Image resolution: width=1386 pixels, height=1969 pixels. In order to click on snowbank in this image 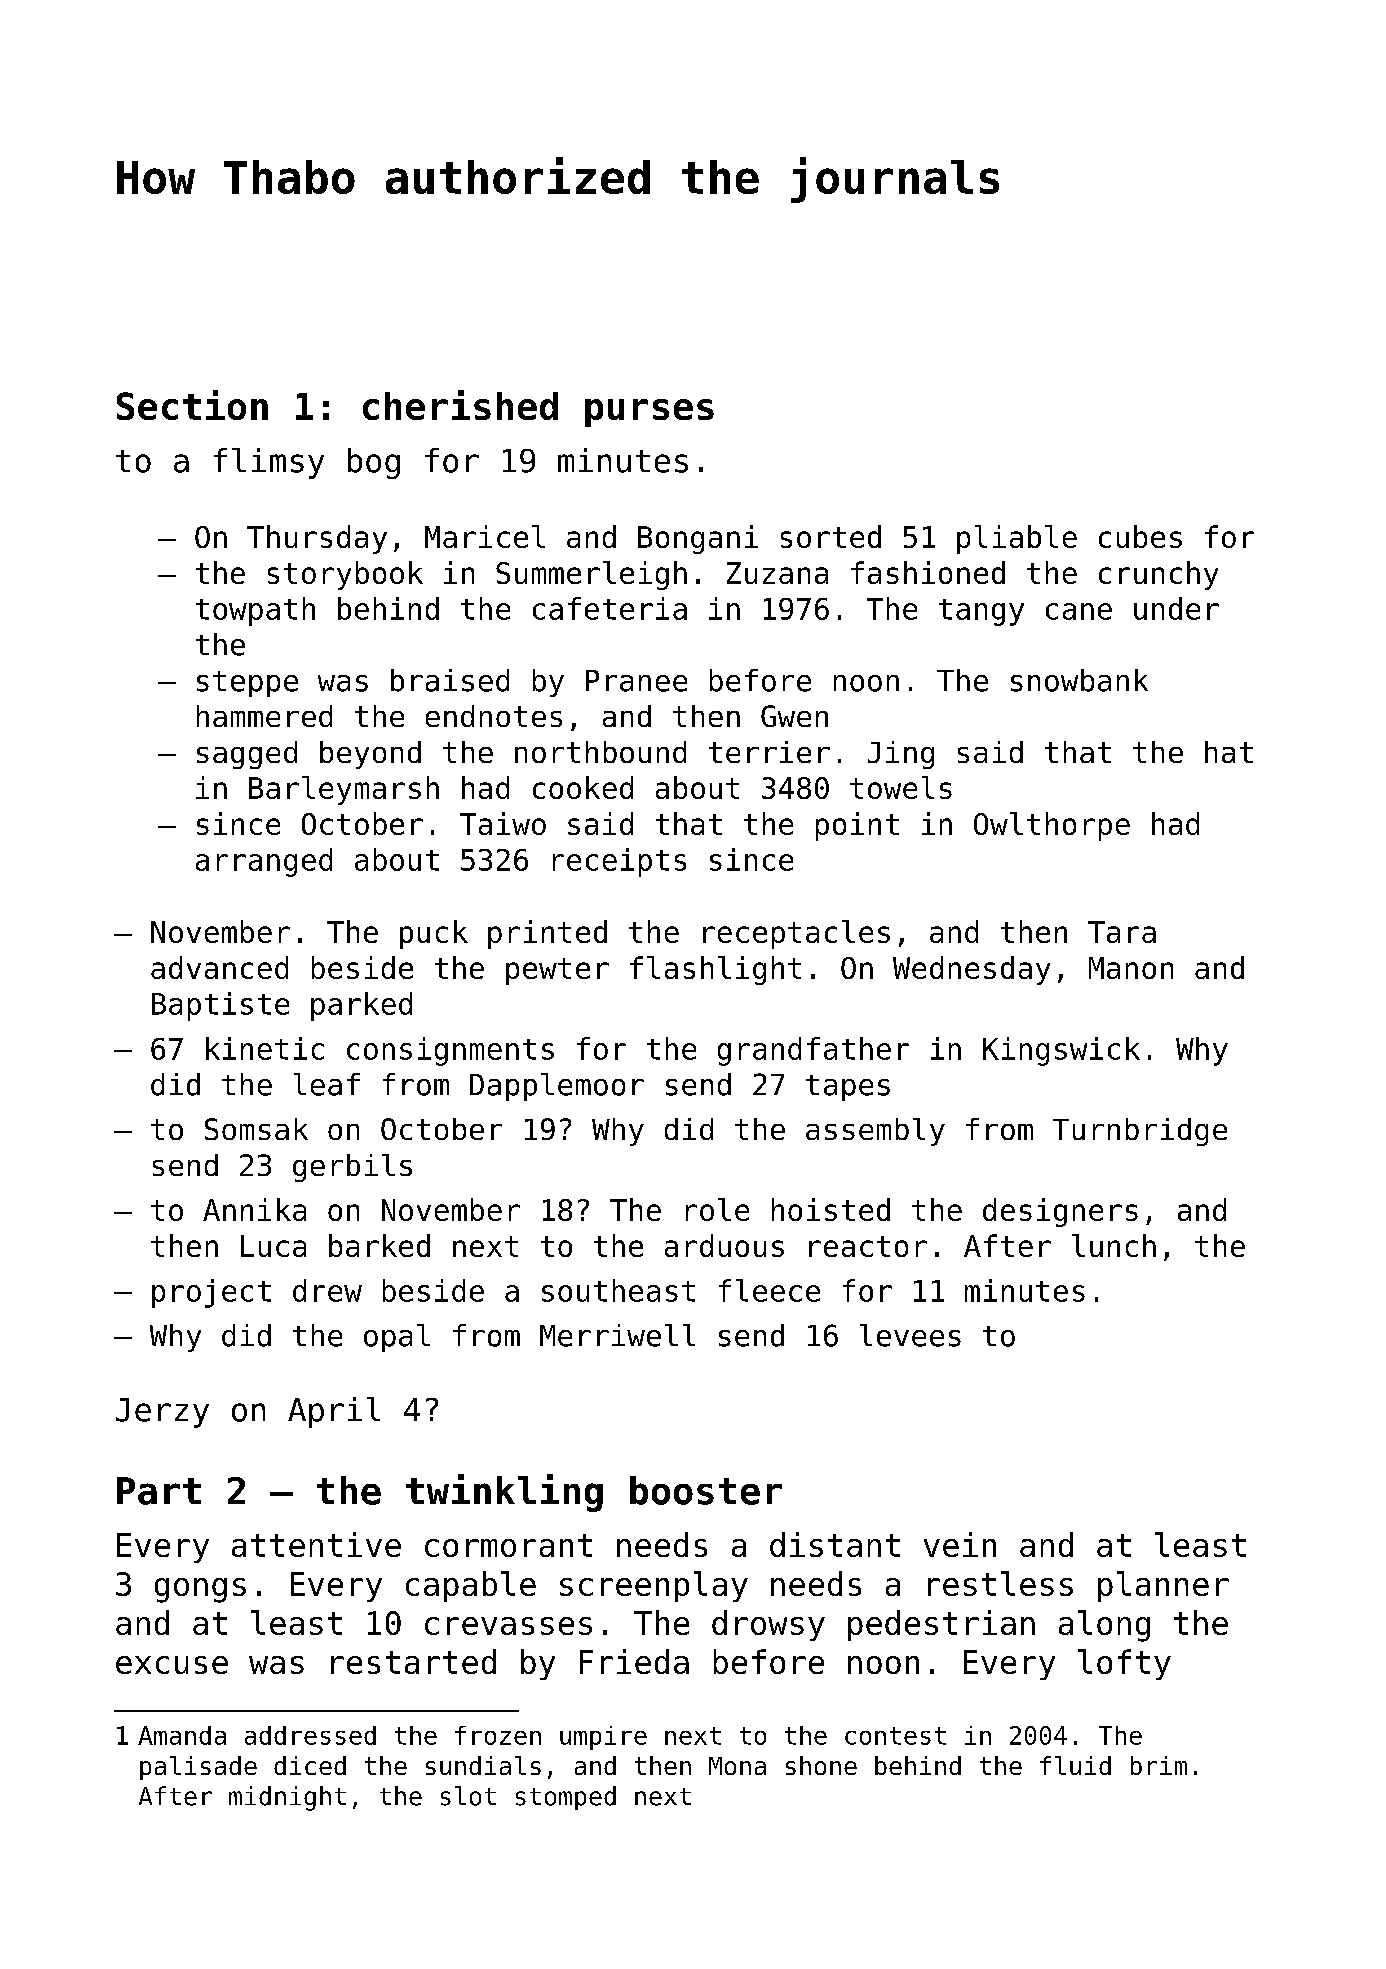, I will do `click(1079, 680)`.
